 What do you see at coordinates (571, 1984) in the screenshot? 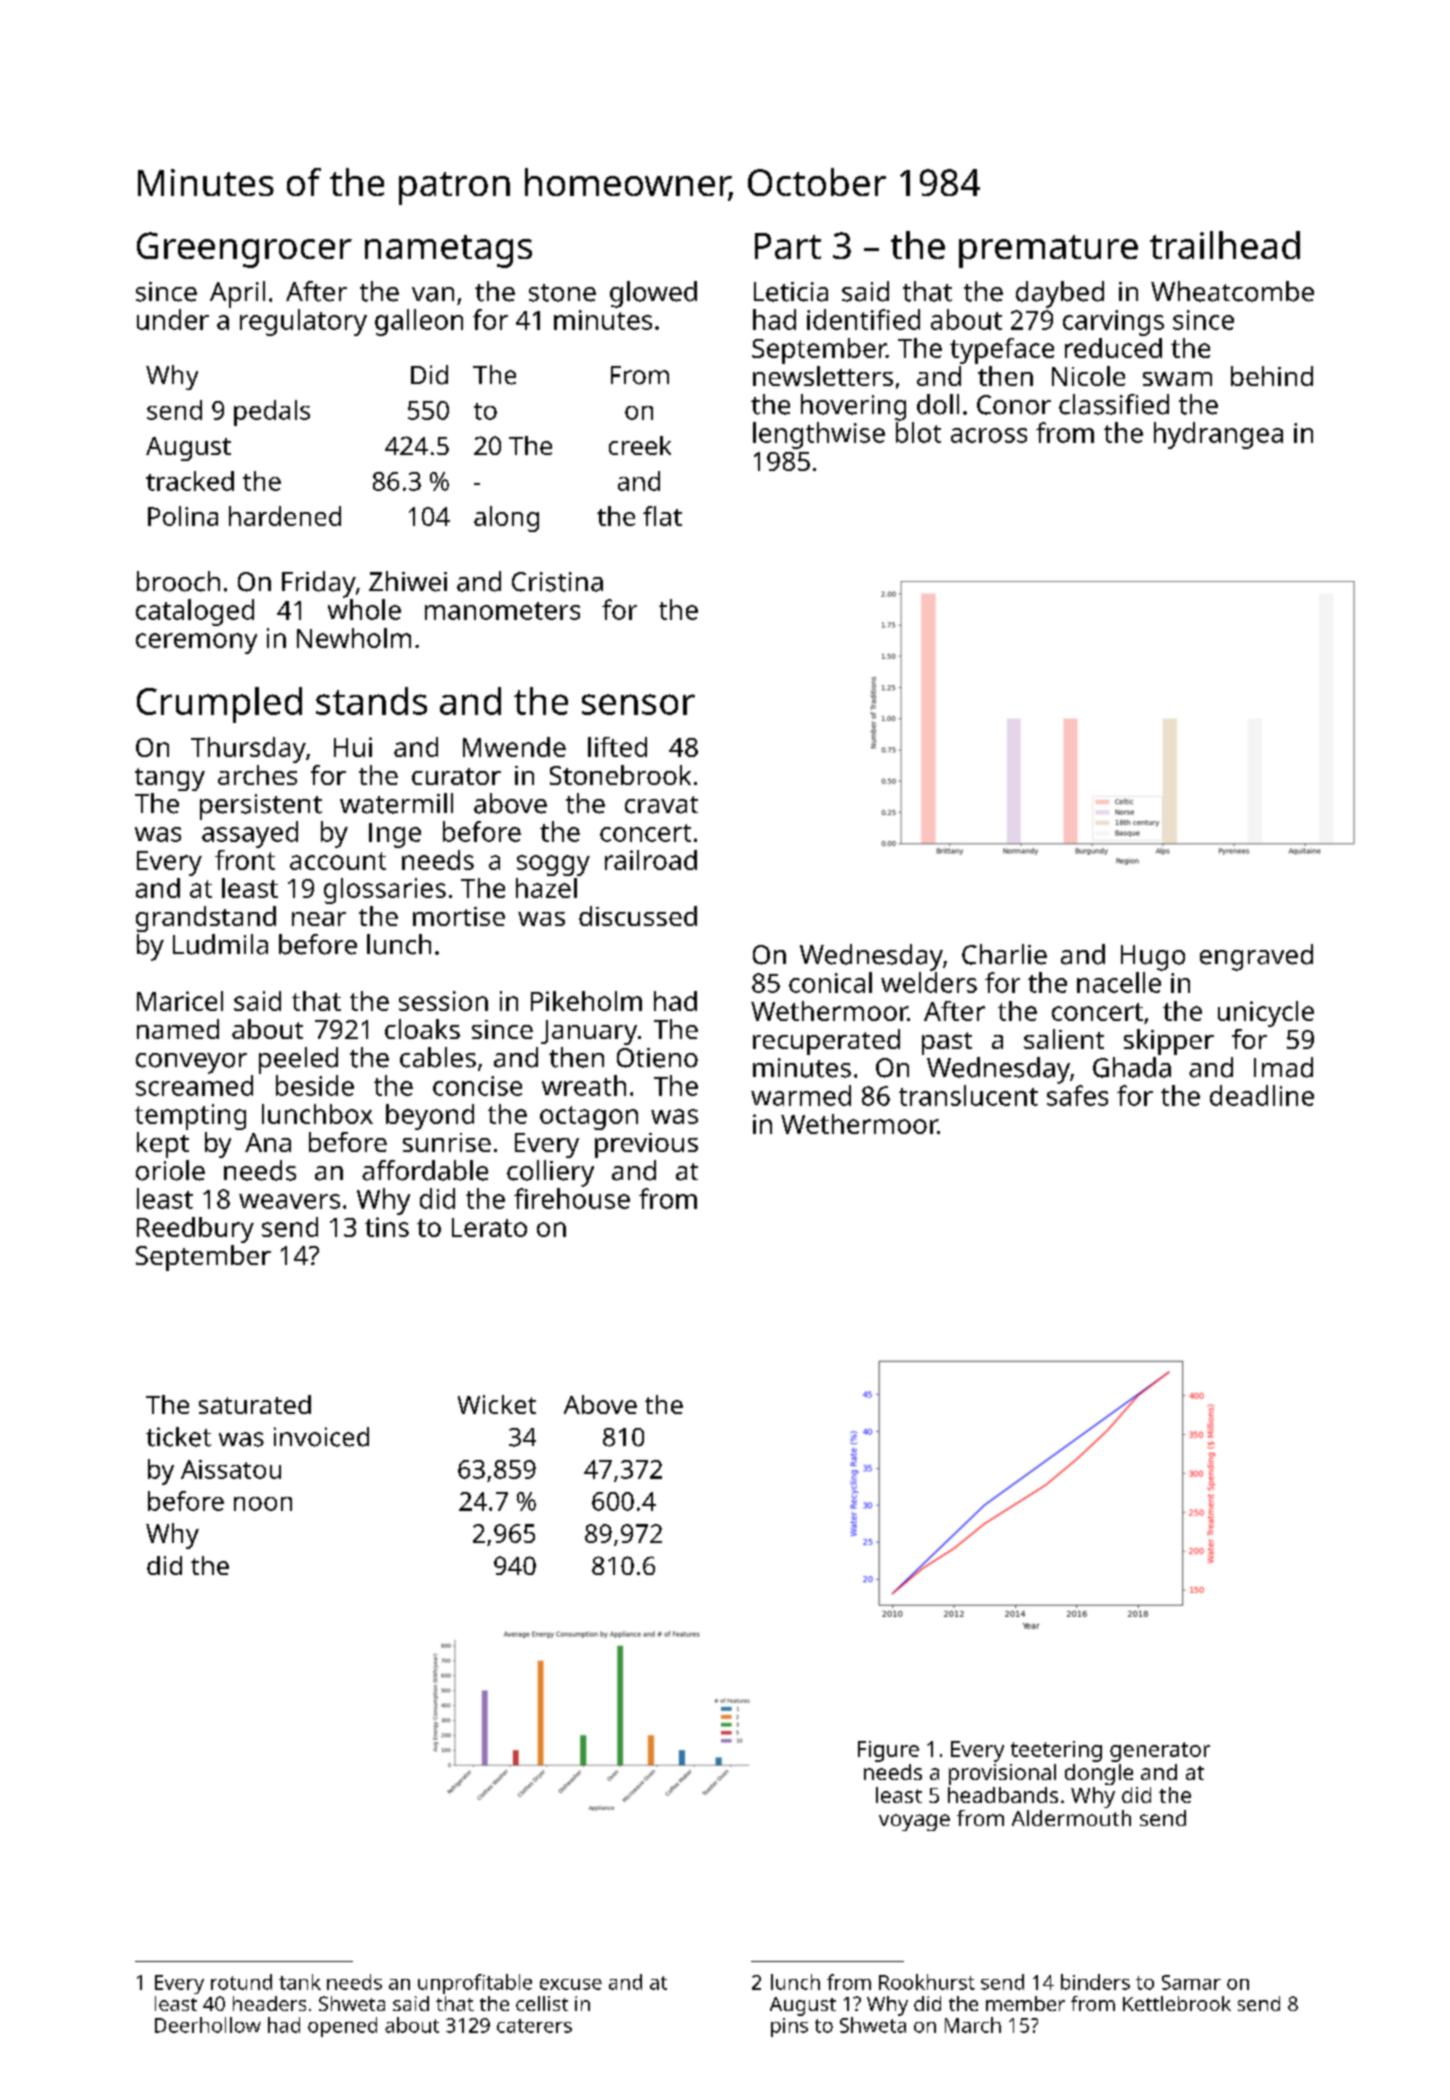
I see `excuse` at bounding box center [571, 1984].
